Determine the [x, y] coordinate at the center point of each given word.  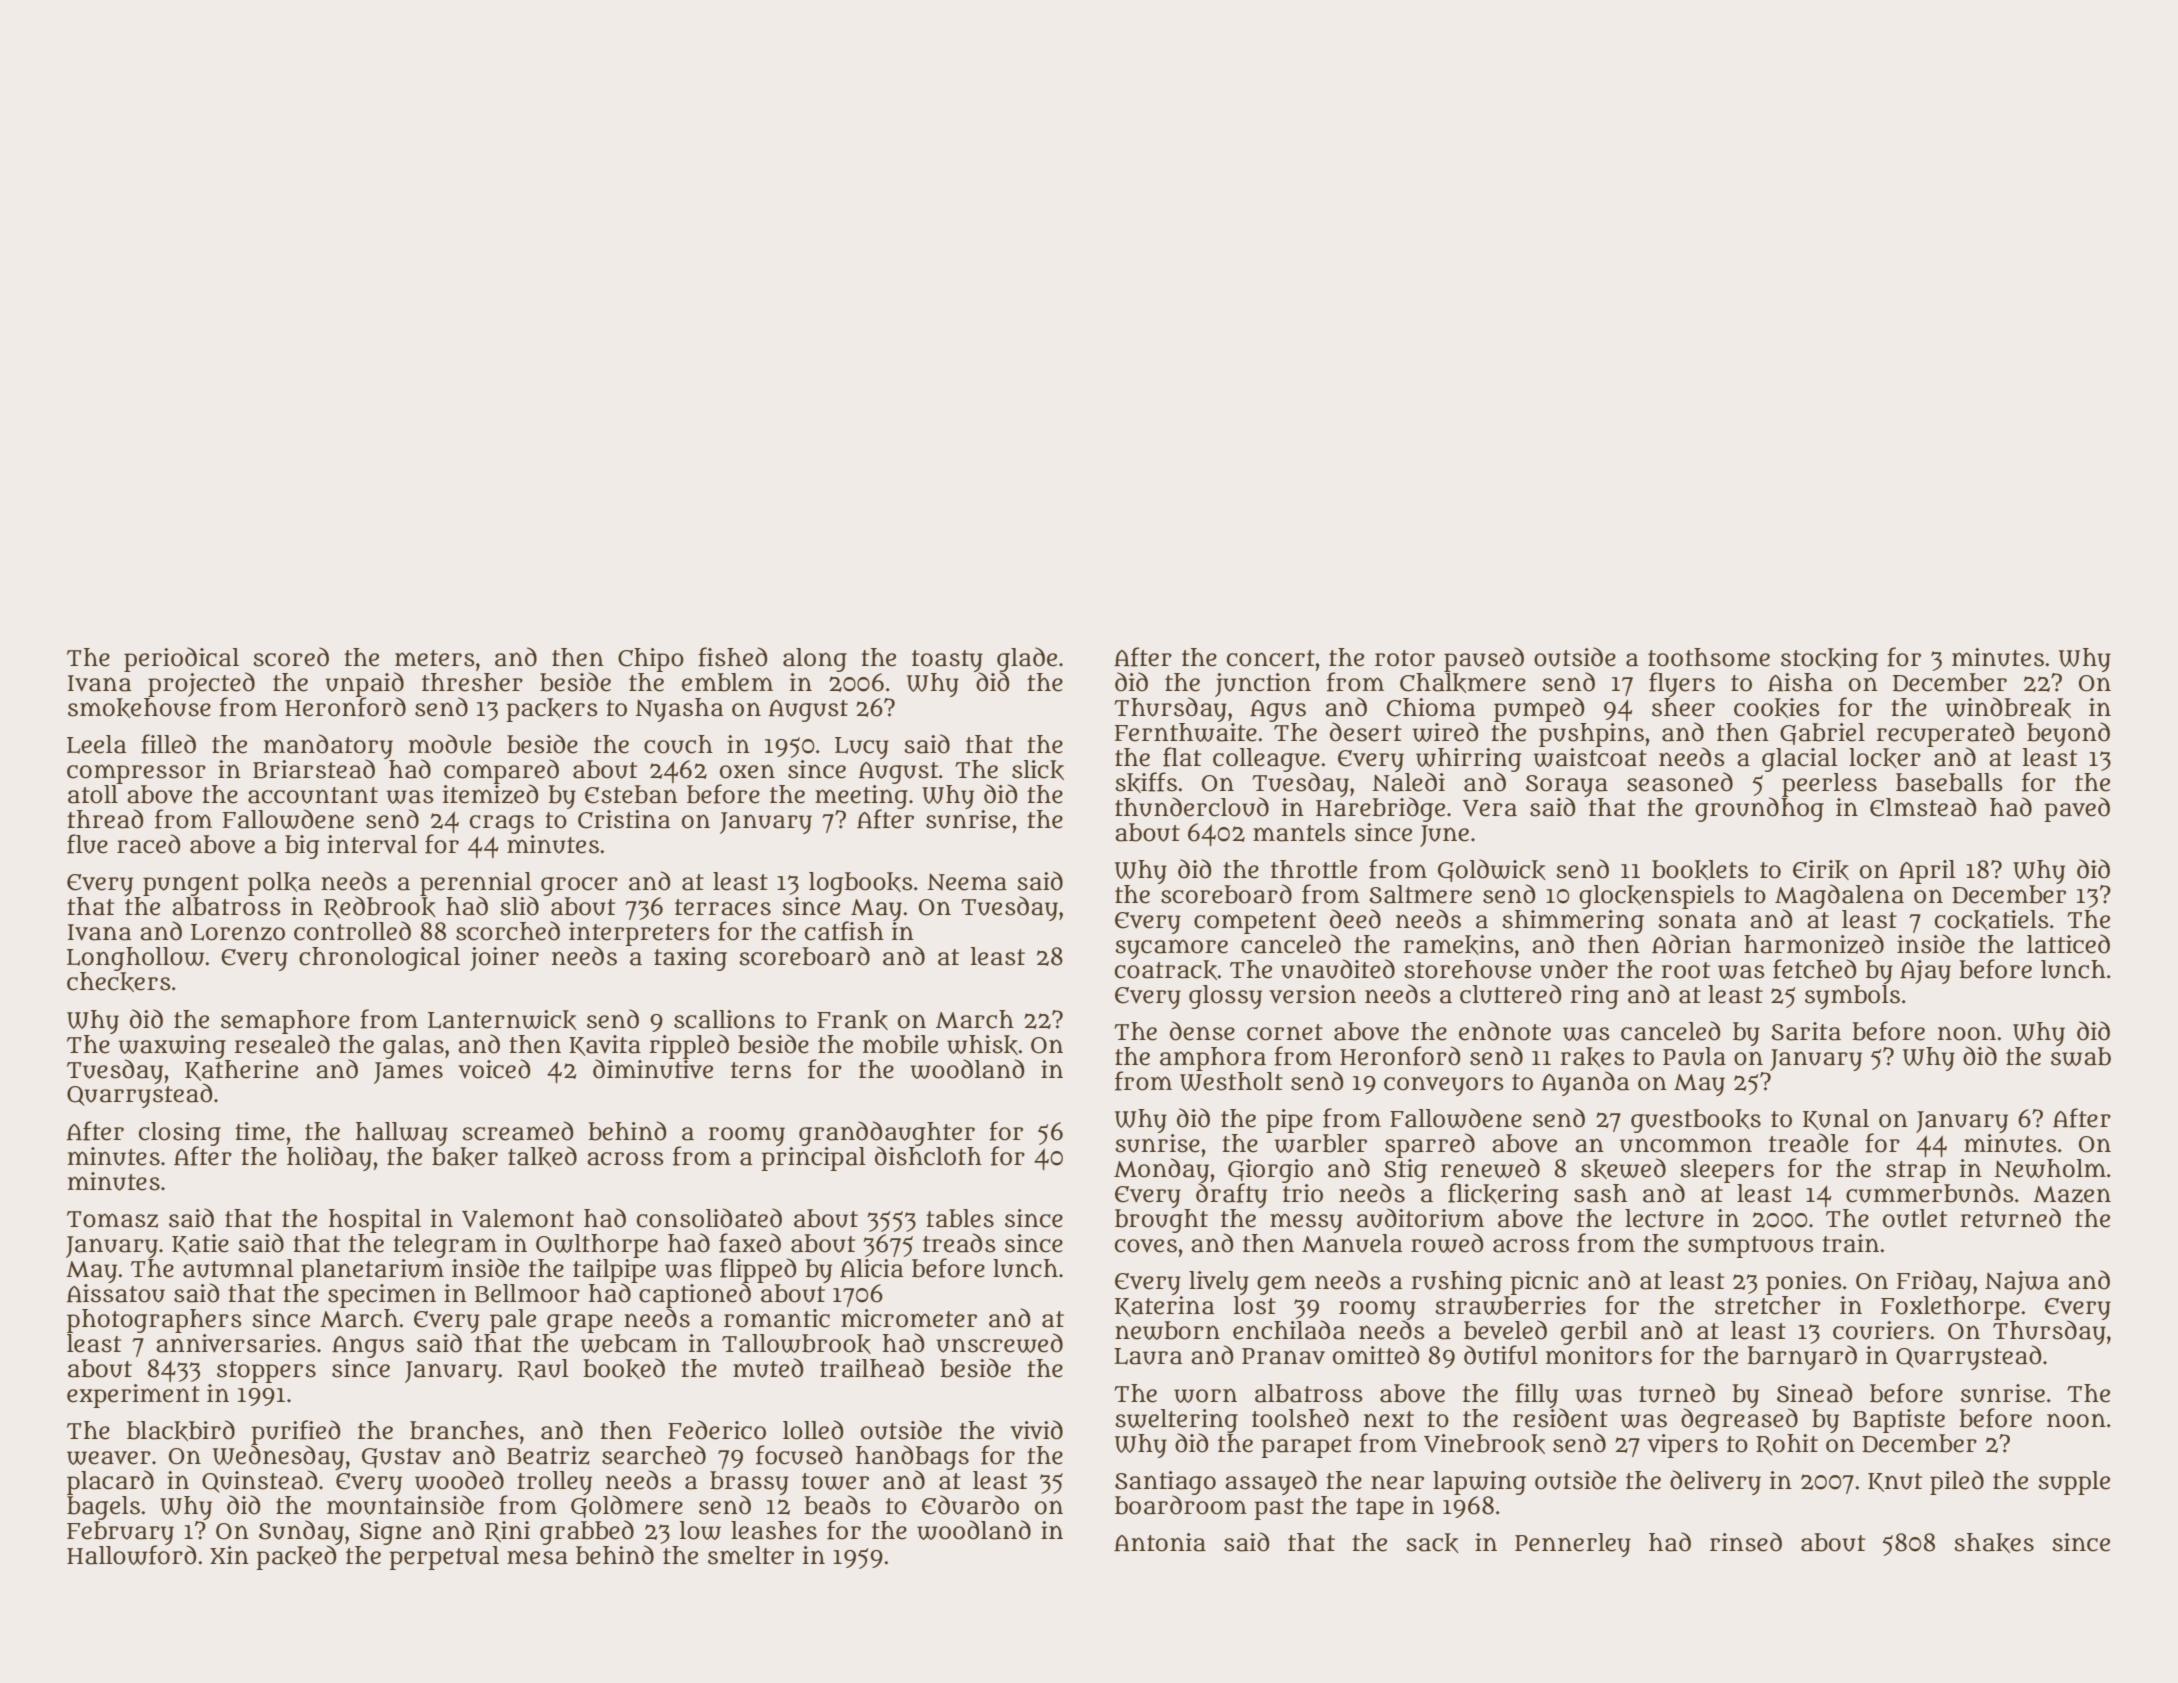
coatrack [1166, 970]
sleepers [1727, 1171]
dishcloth [928, 1156]
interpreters [639, 934]
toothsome [1709, 657]
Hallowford [132, 1555]
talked [542, 1156]
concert [1271, 658]
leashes [774, 1530]
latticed [2068, 944]
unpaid [364, 684]
